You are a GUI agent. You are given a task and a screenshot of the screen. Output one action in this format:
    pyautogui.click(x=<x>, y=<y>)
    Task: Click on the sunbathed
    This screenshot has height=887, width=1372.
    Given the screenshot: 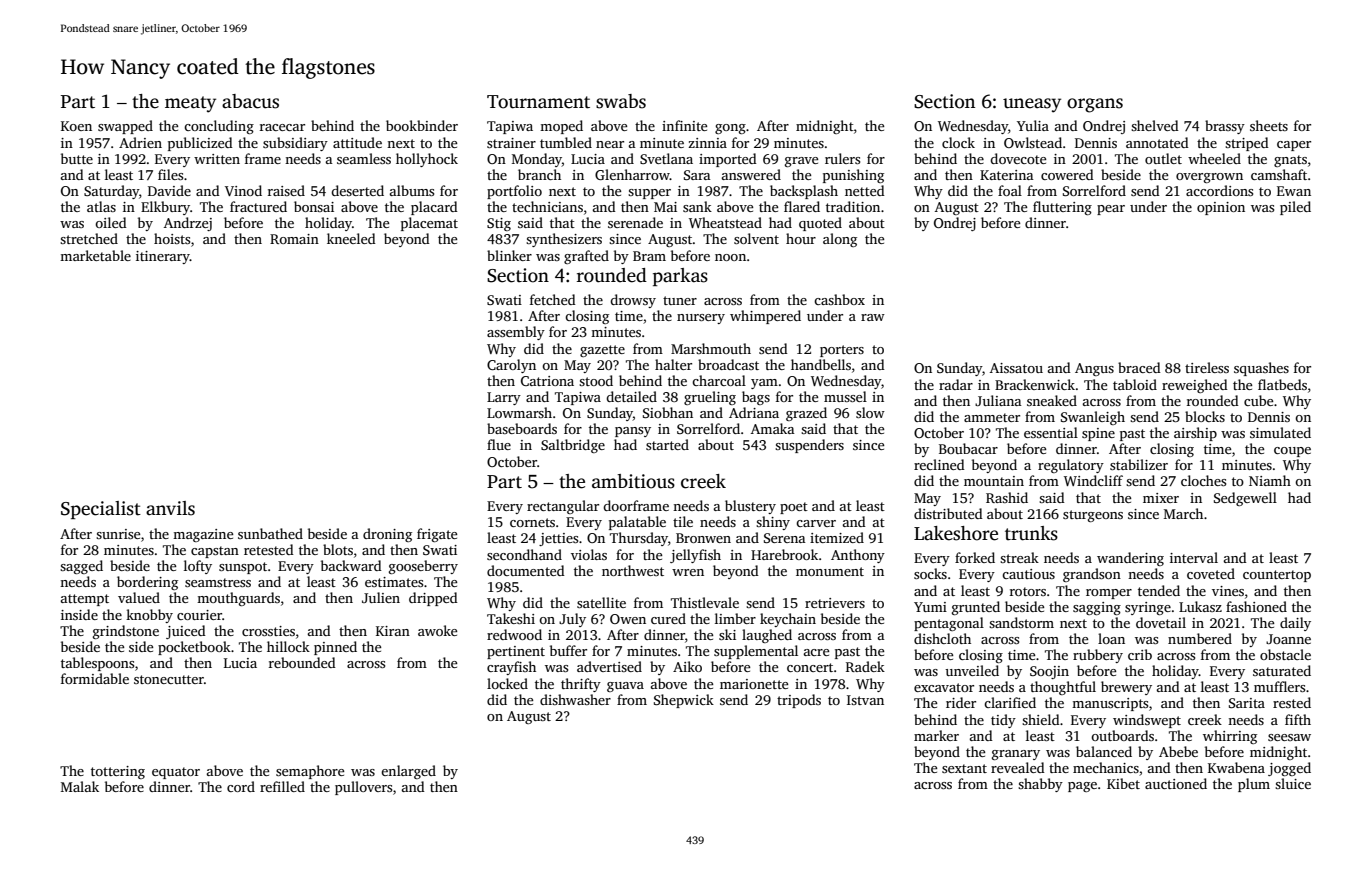 What is the action you would take?
    pyautogui.click(x=270, y=533)
